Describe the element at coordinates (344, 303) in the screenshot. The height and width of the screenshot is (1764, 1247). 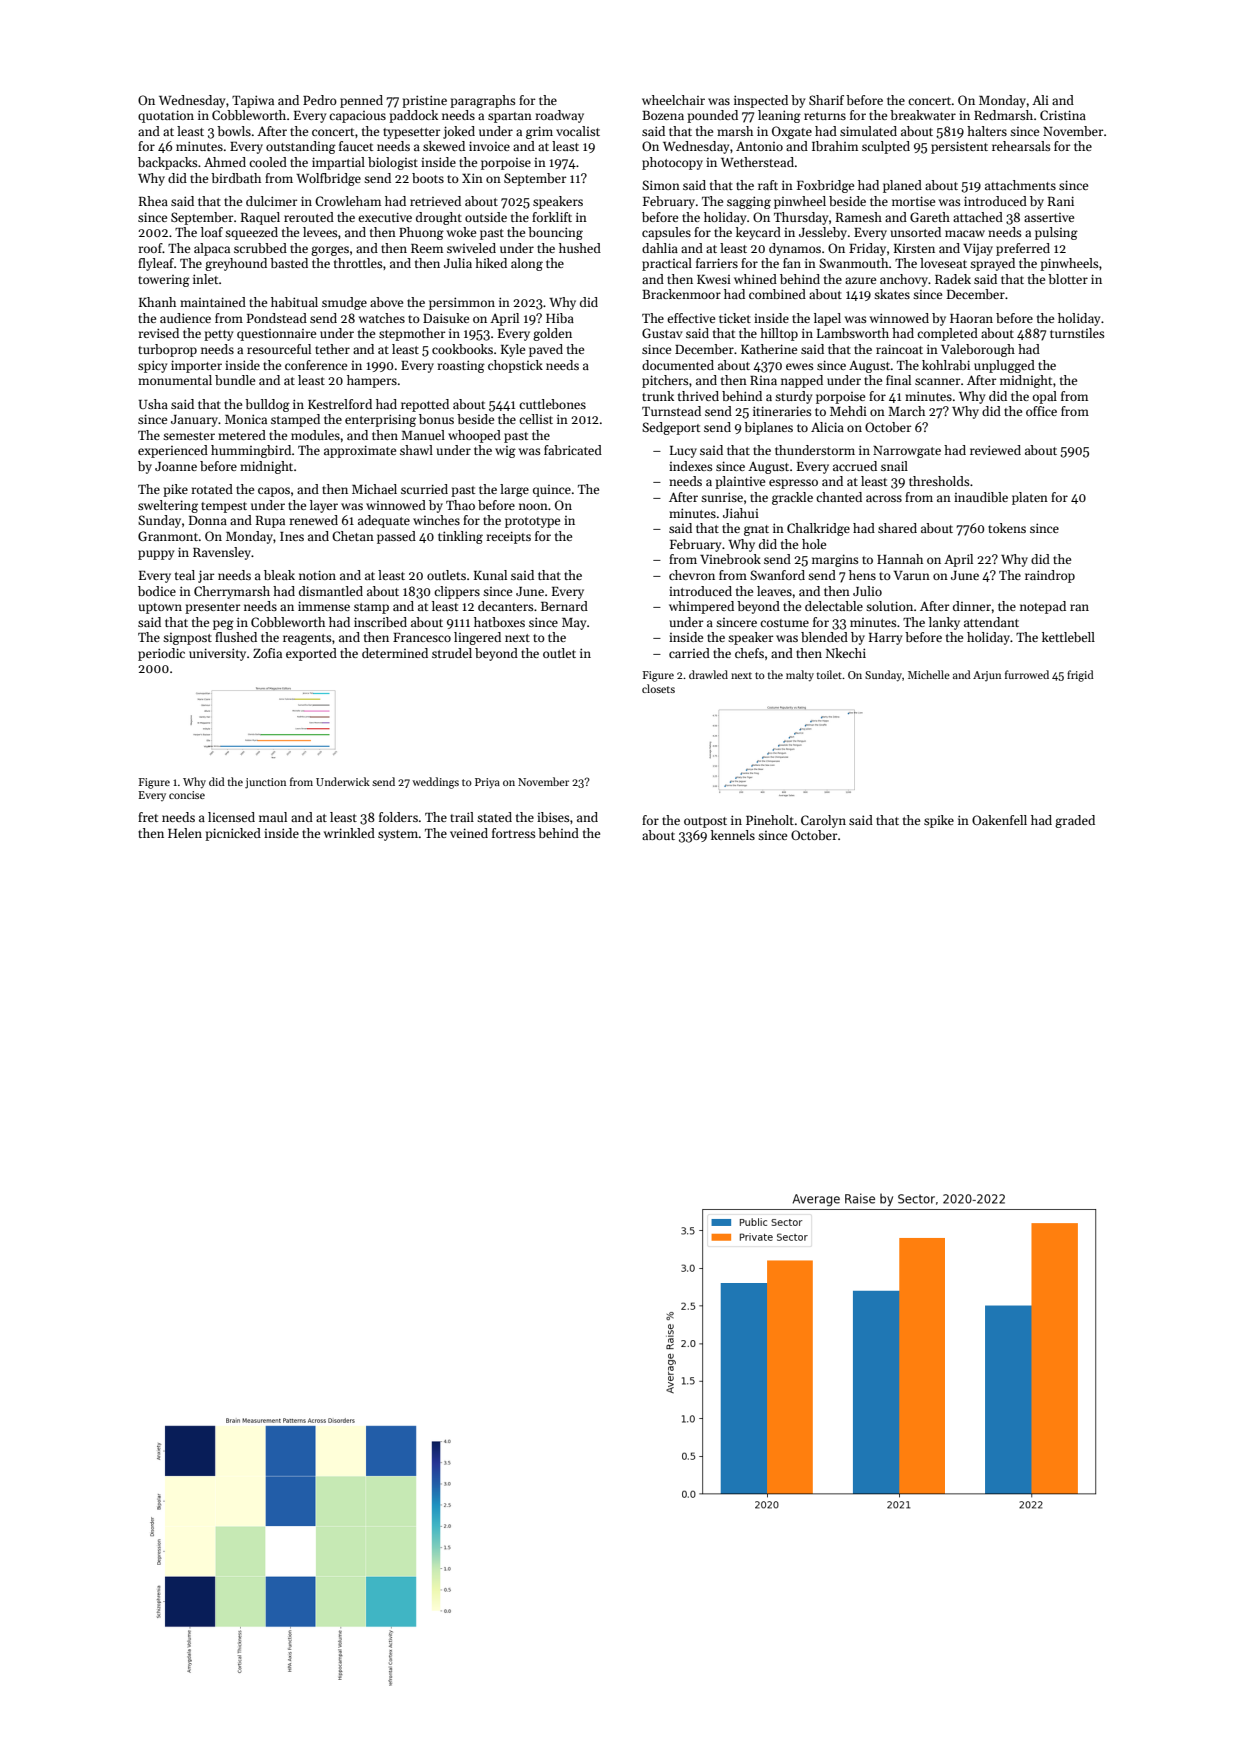
I see `smudge` at that location.
